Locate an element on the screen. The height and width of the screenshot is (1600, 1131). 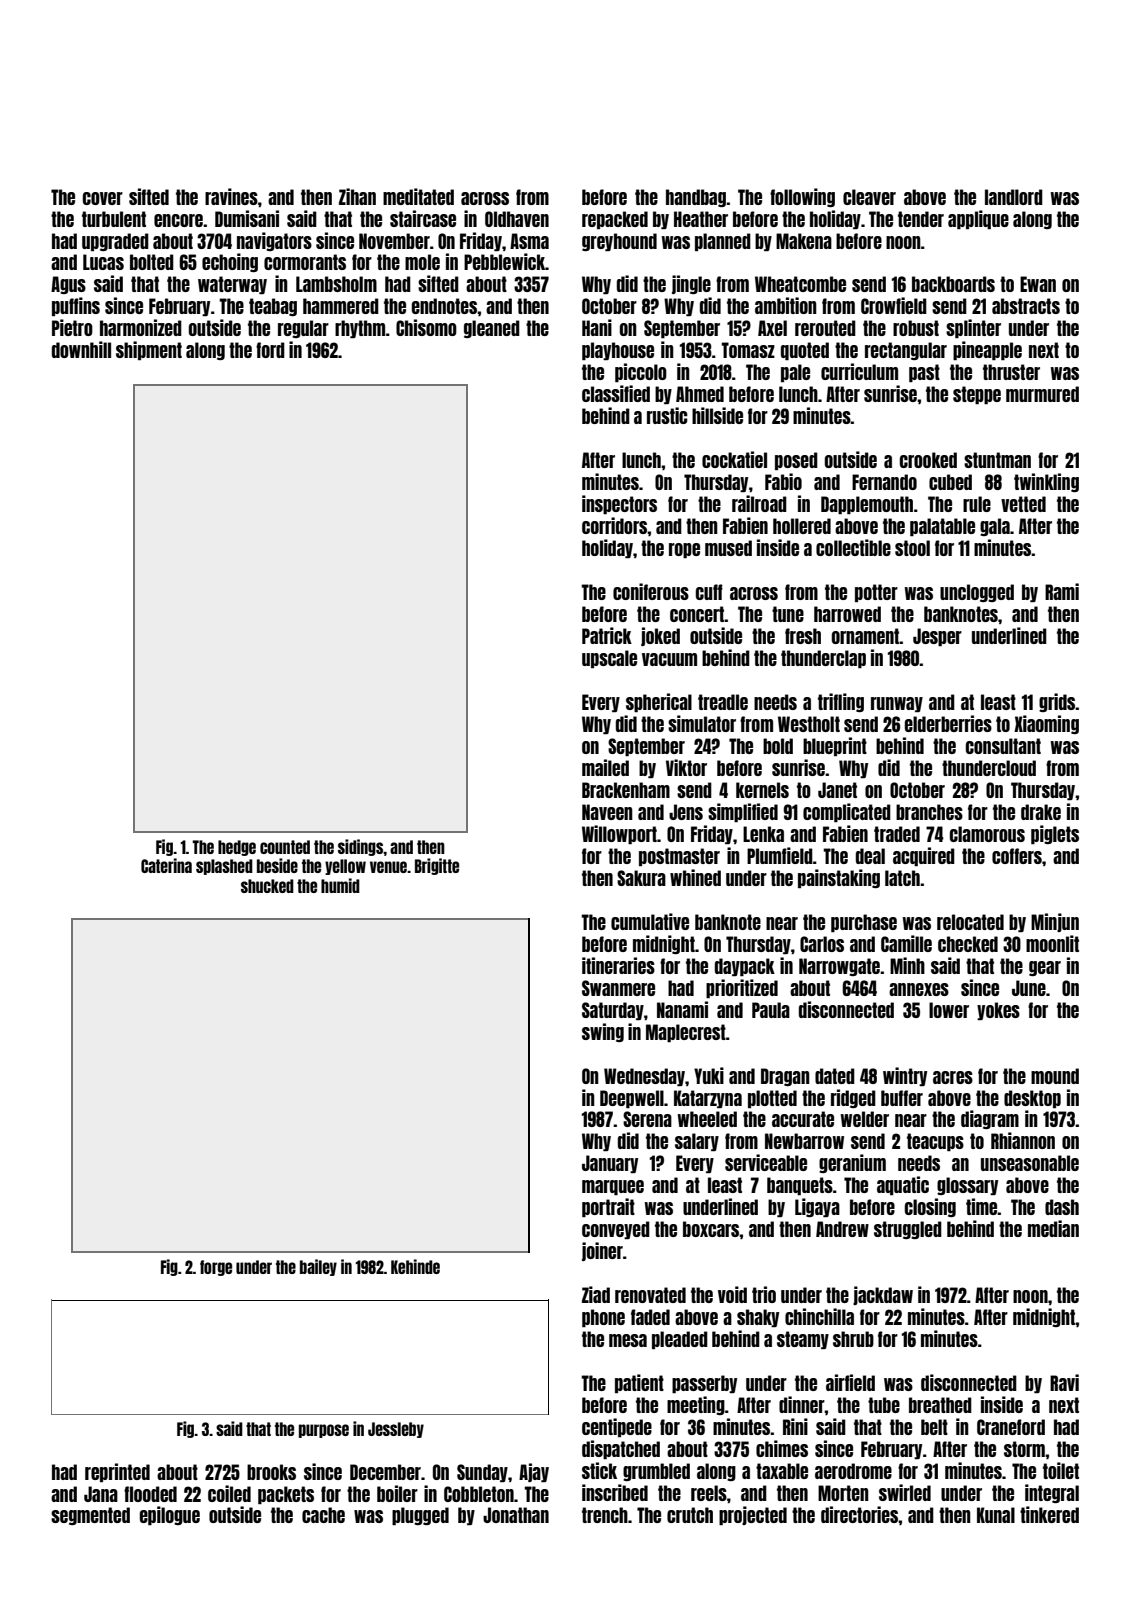
moonlit is located at coordinates (1052, 943).
